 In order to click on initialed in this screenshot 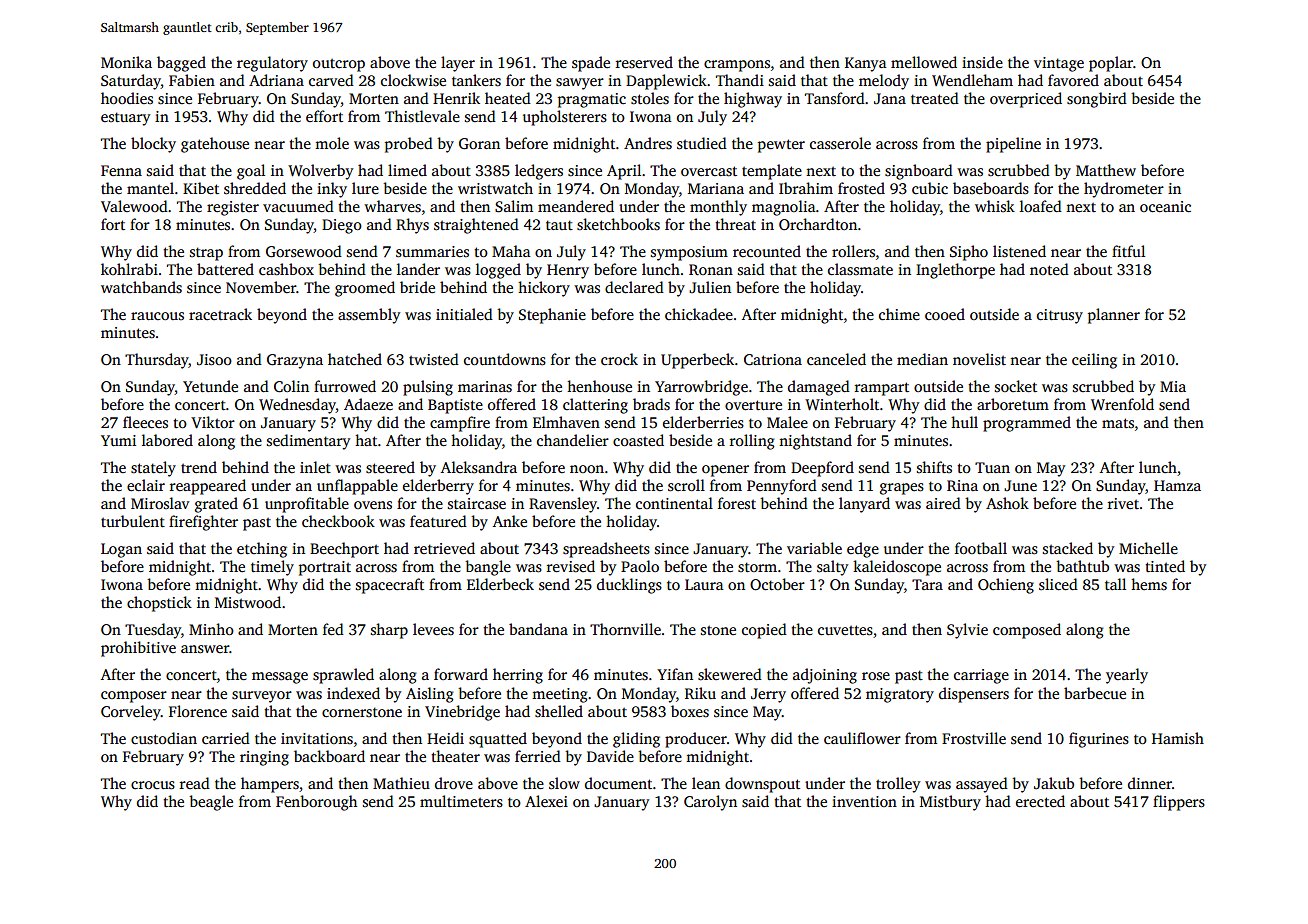, I will do `click(464, 314)`.
